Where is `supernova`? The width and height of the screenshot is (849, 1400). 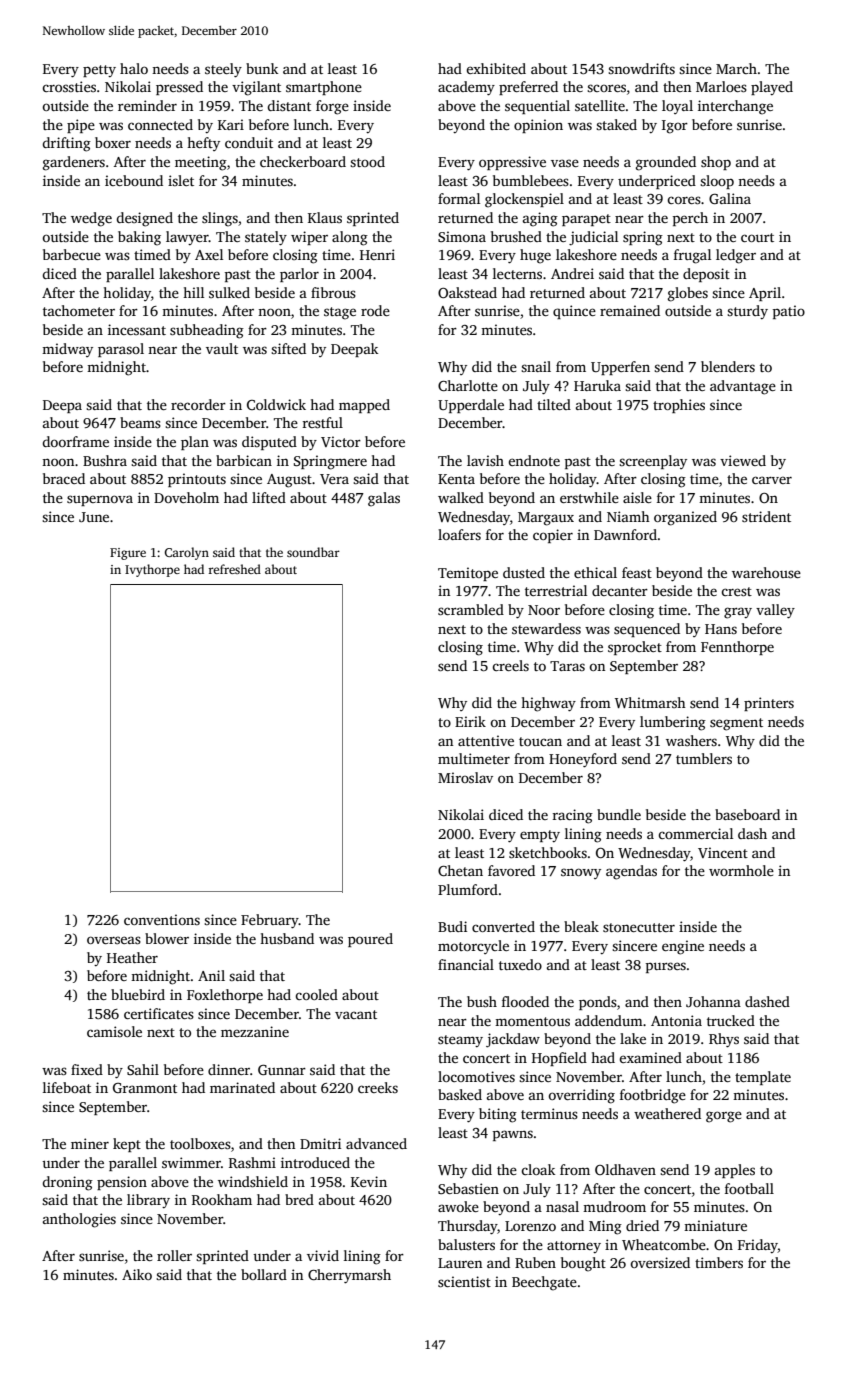 supernova is located at coordinates (100, 500).
